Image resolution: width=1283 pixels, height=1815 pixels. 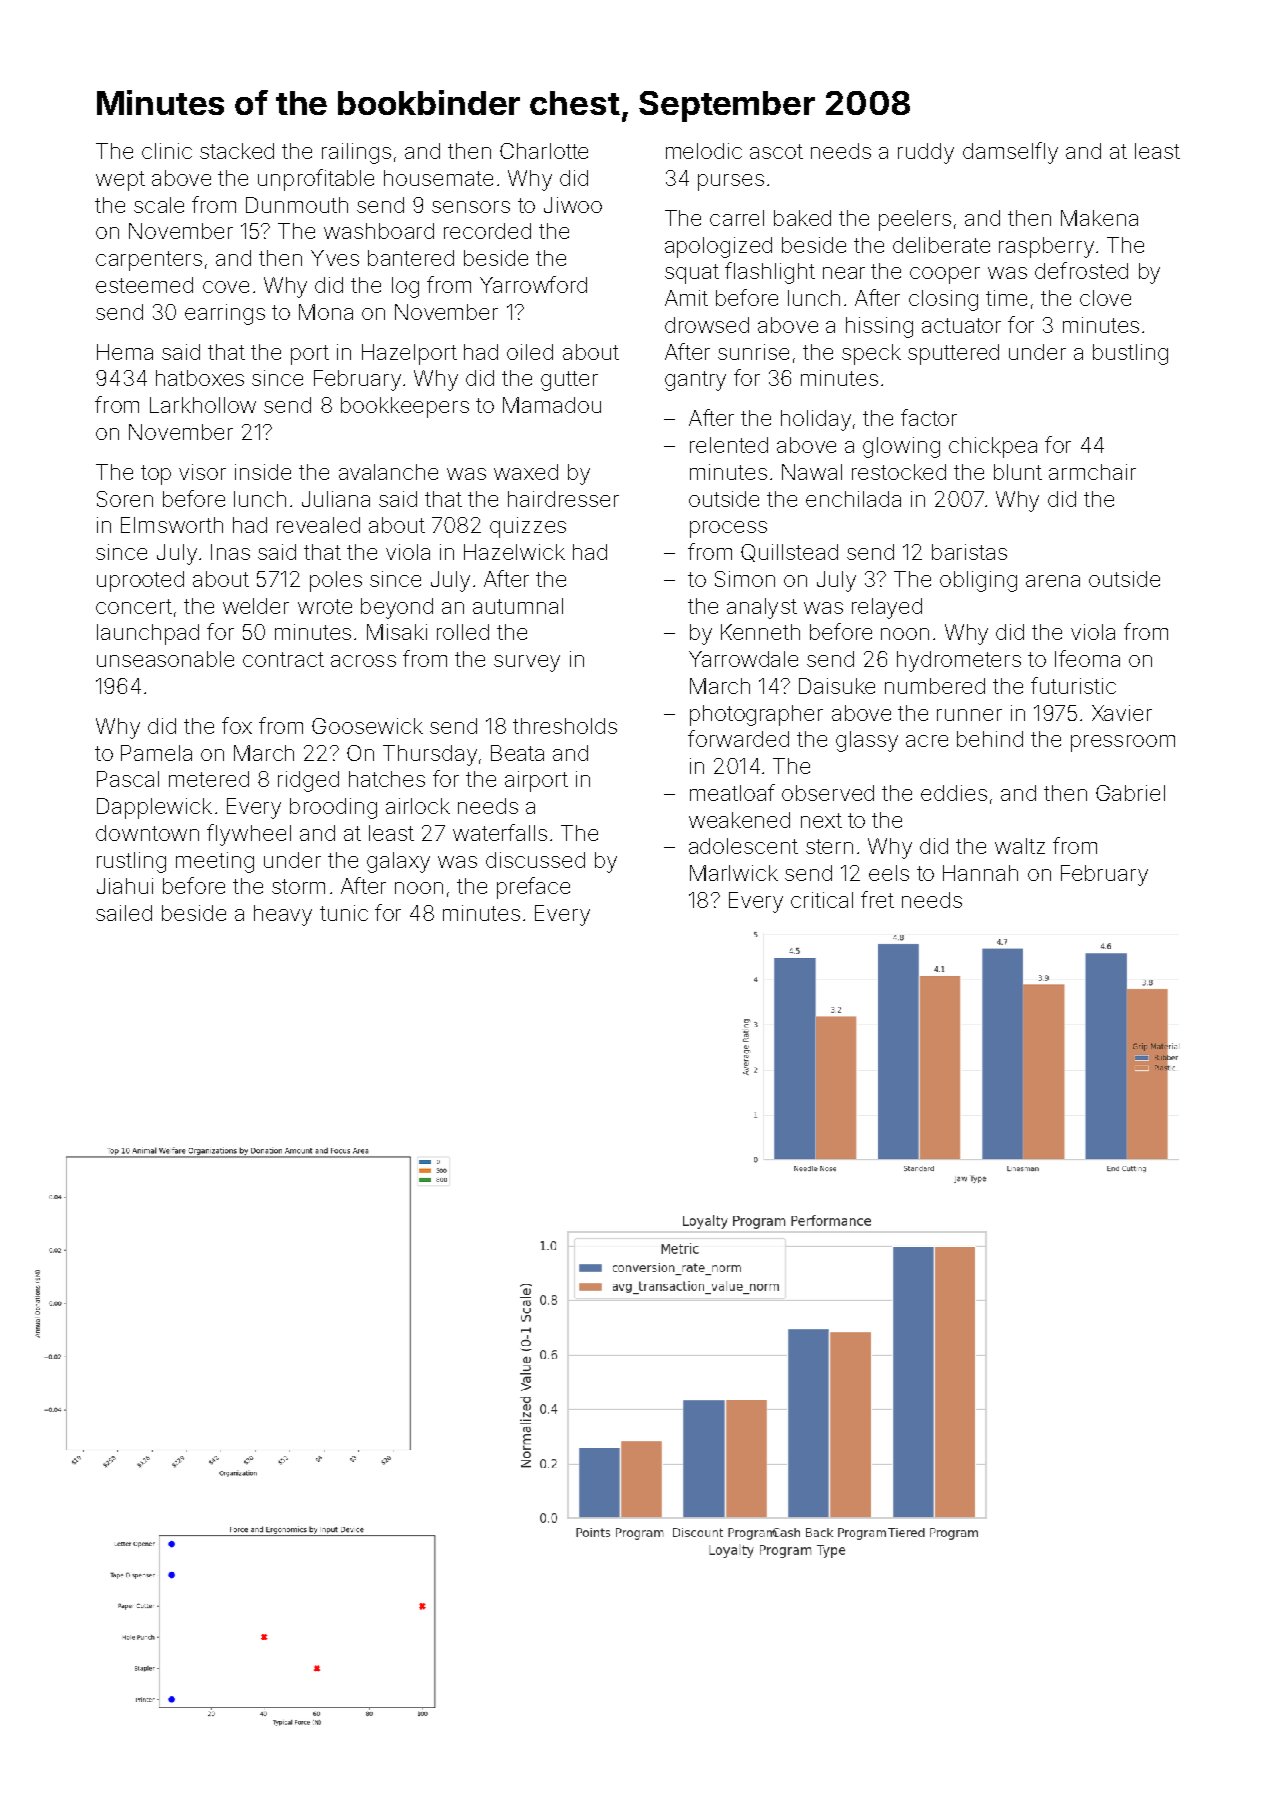 I want to click on Xavier, so click(x=1122, y=713).
